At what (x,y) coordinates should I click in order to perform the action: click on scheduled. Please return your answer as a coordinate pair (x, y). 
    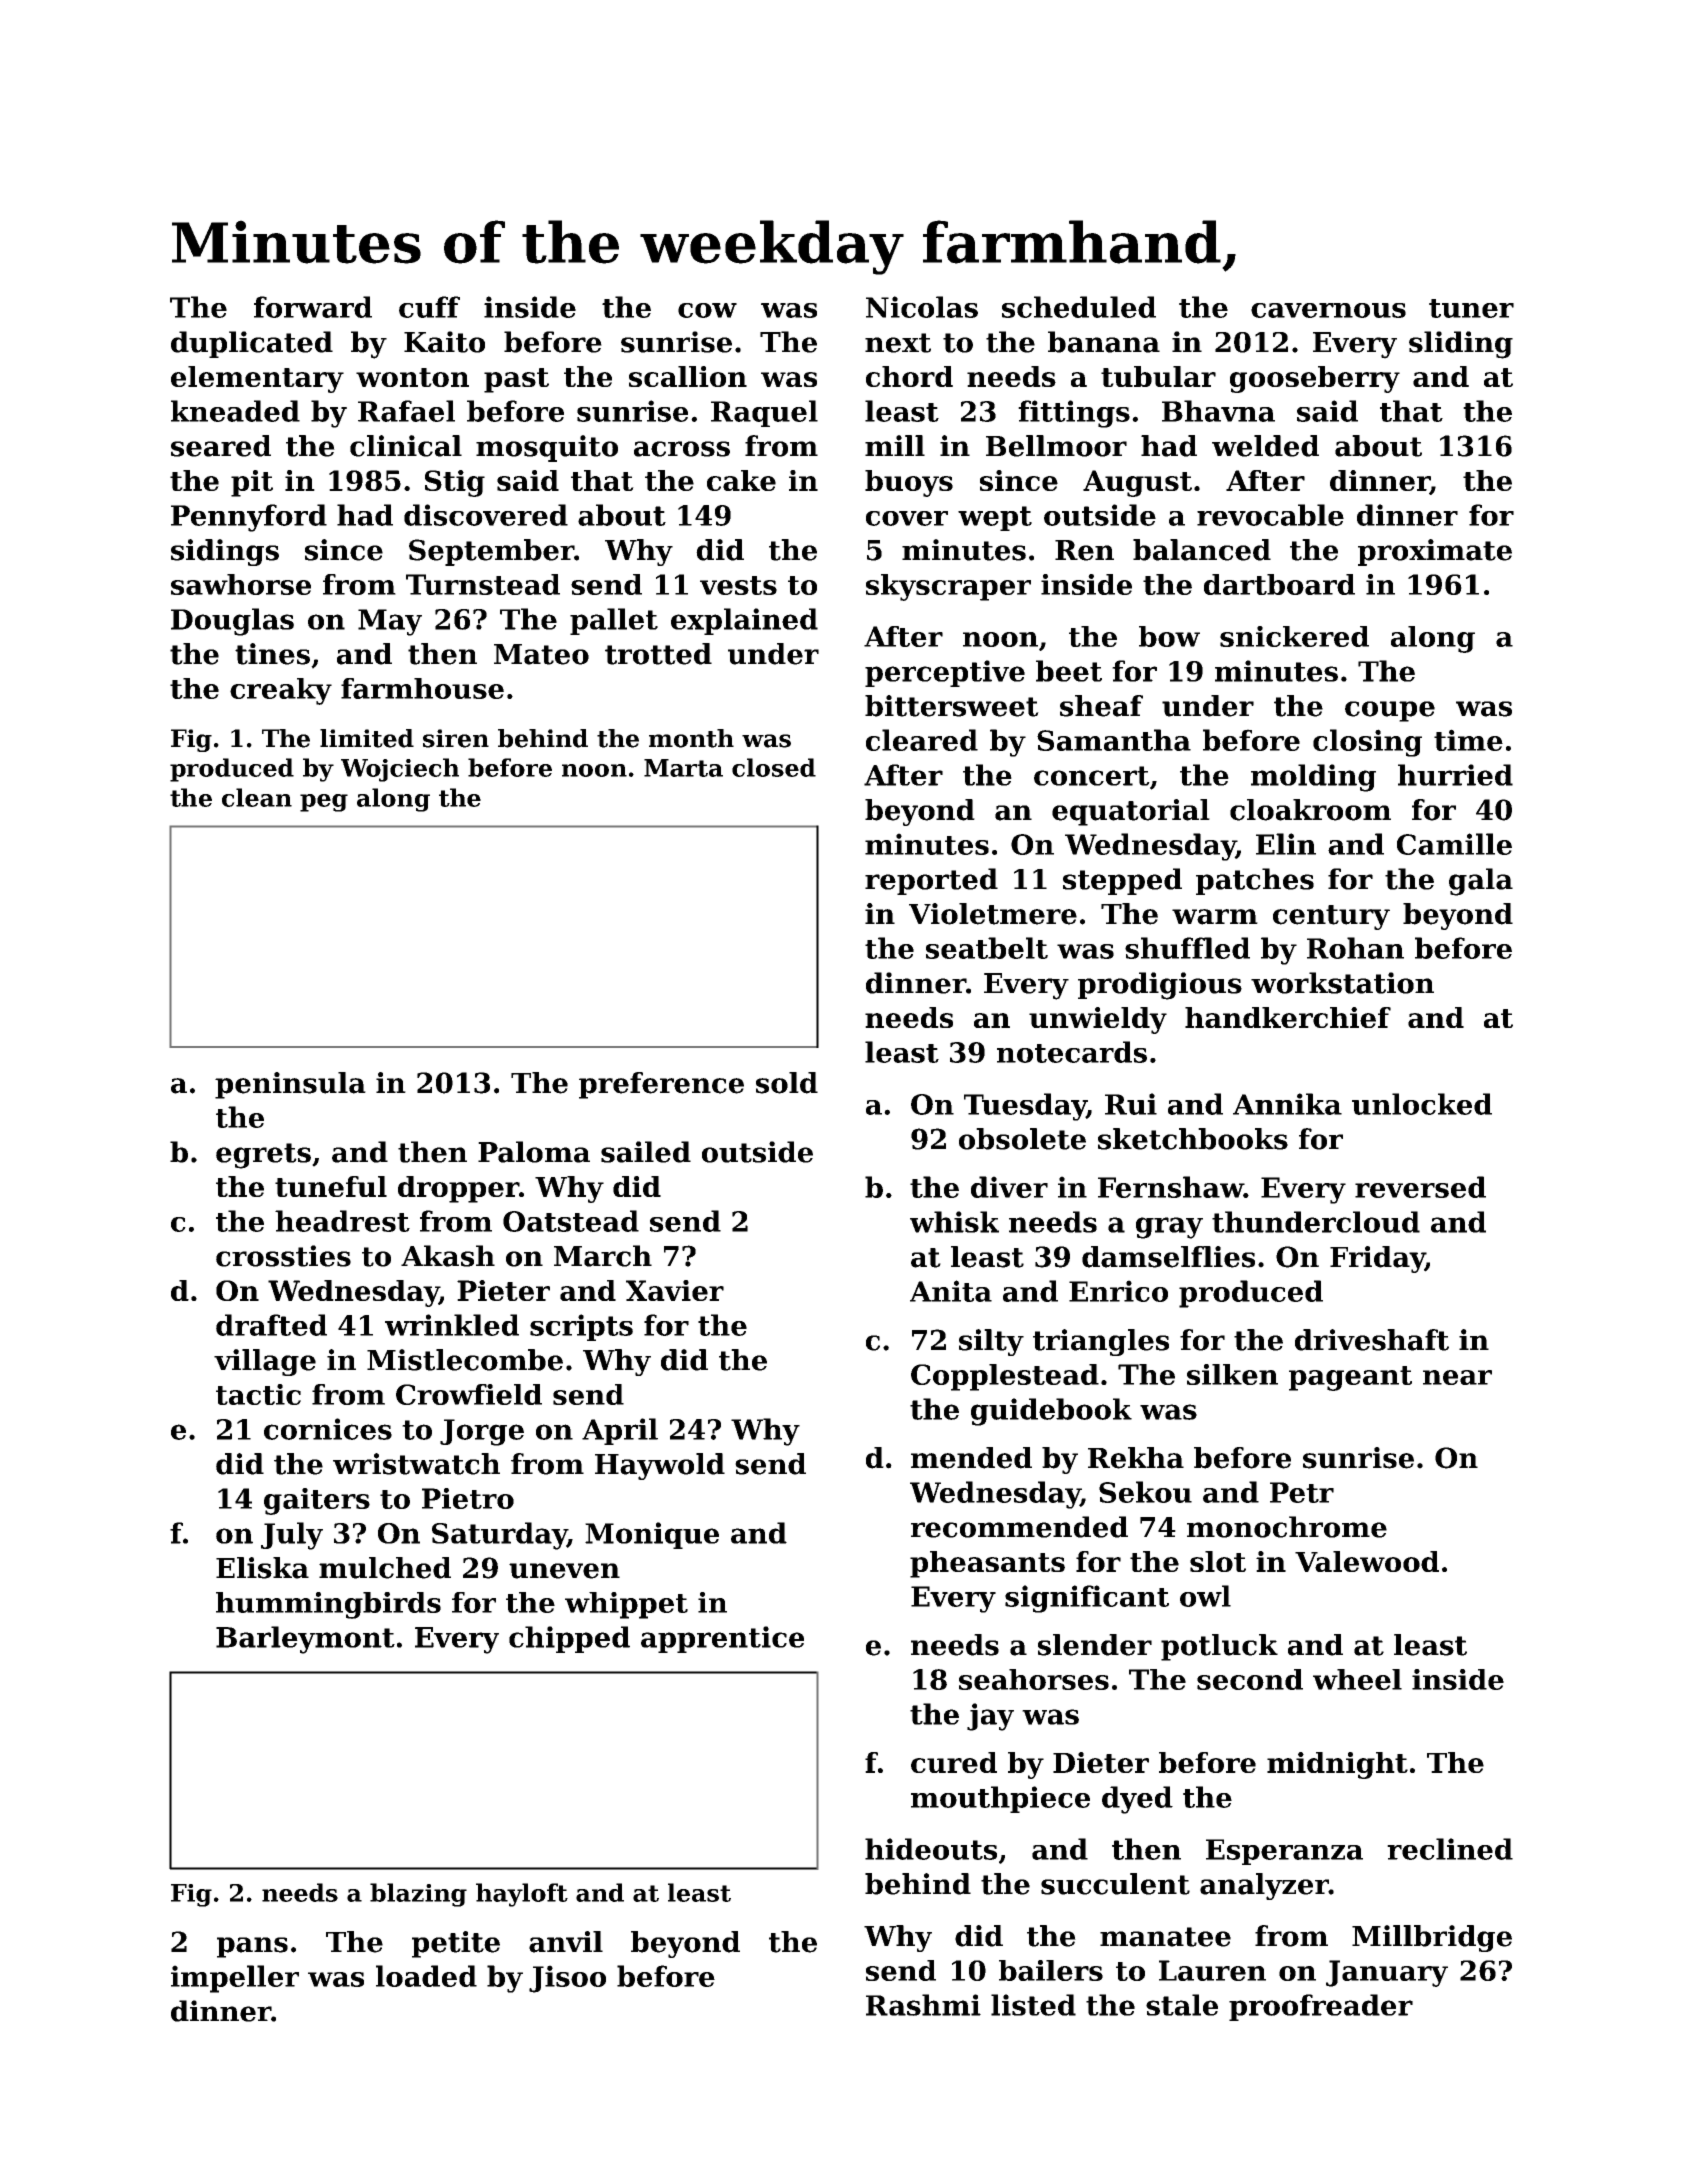
    Looking at the image, I should click on (1079, 307).
